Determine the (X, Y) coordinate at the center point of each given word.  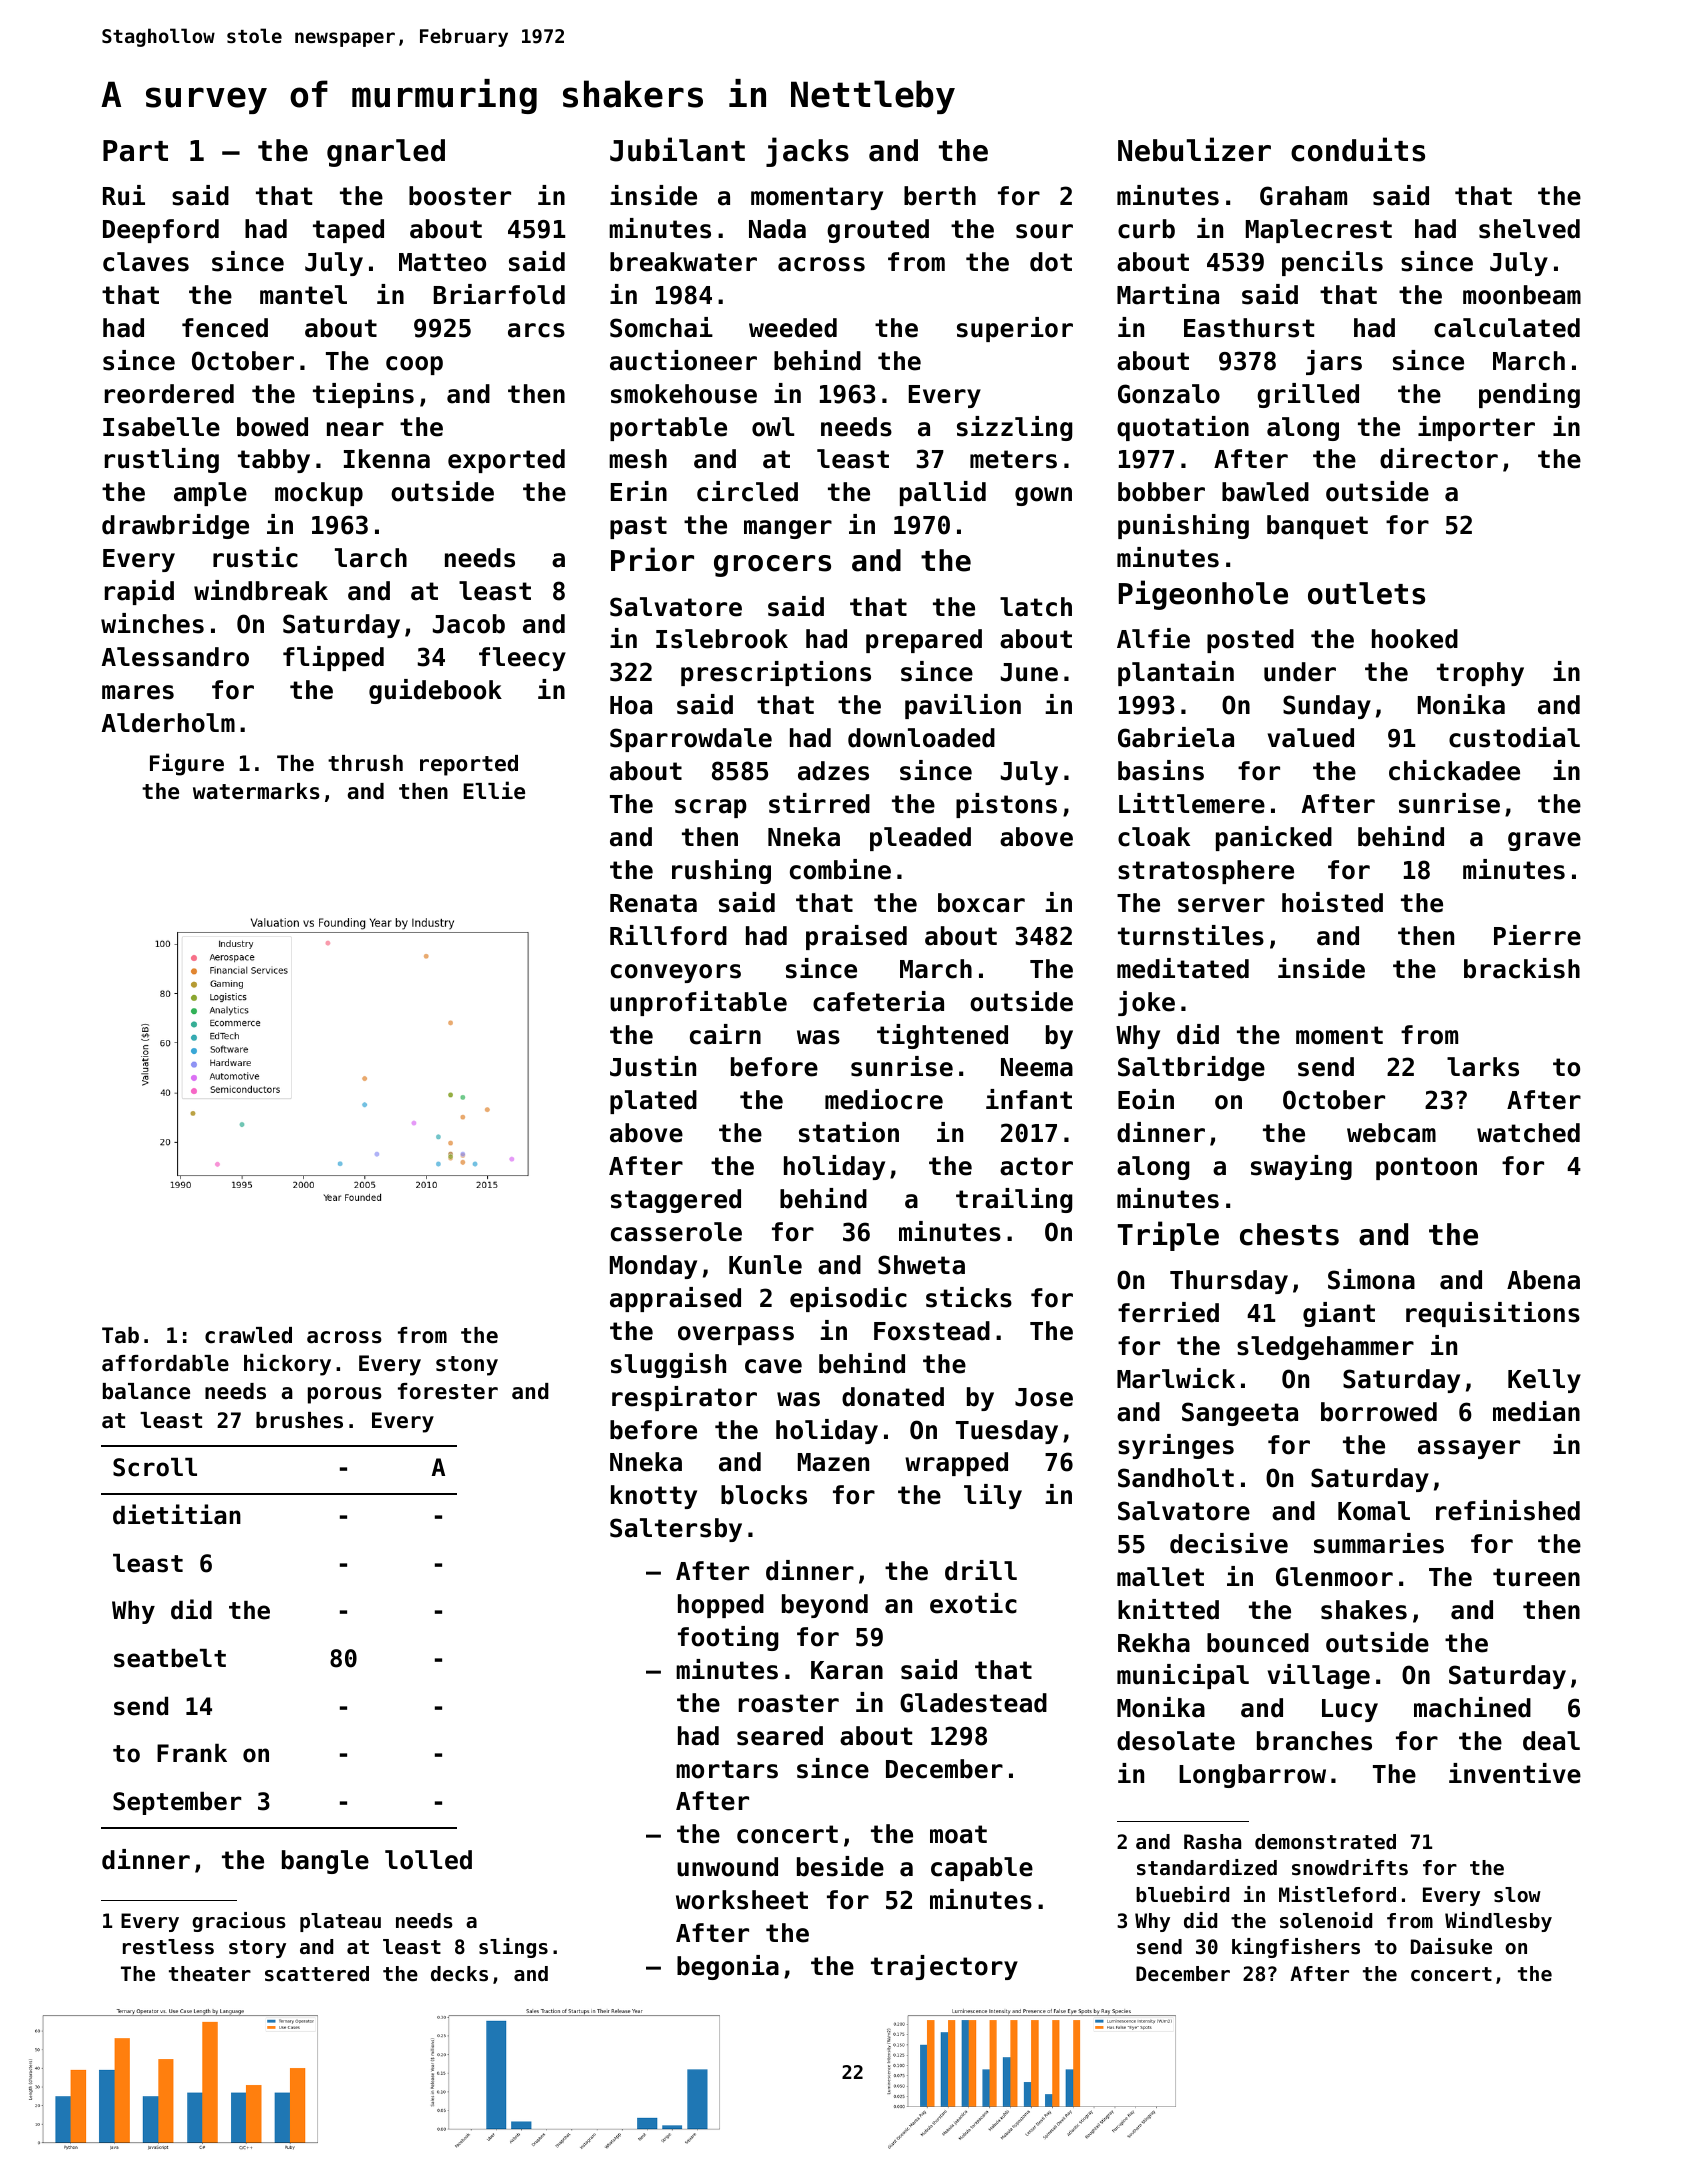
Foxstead (932, 1331)
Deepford (161, 231)
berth (940, 196)
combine (840, 869)
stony (467, 1366)
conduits (1358, 149)
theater (210, 1974)
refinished (1508, 1510)
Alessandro (175, 657)
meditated (1183, 968)
